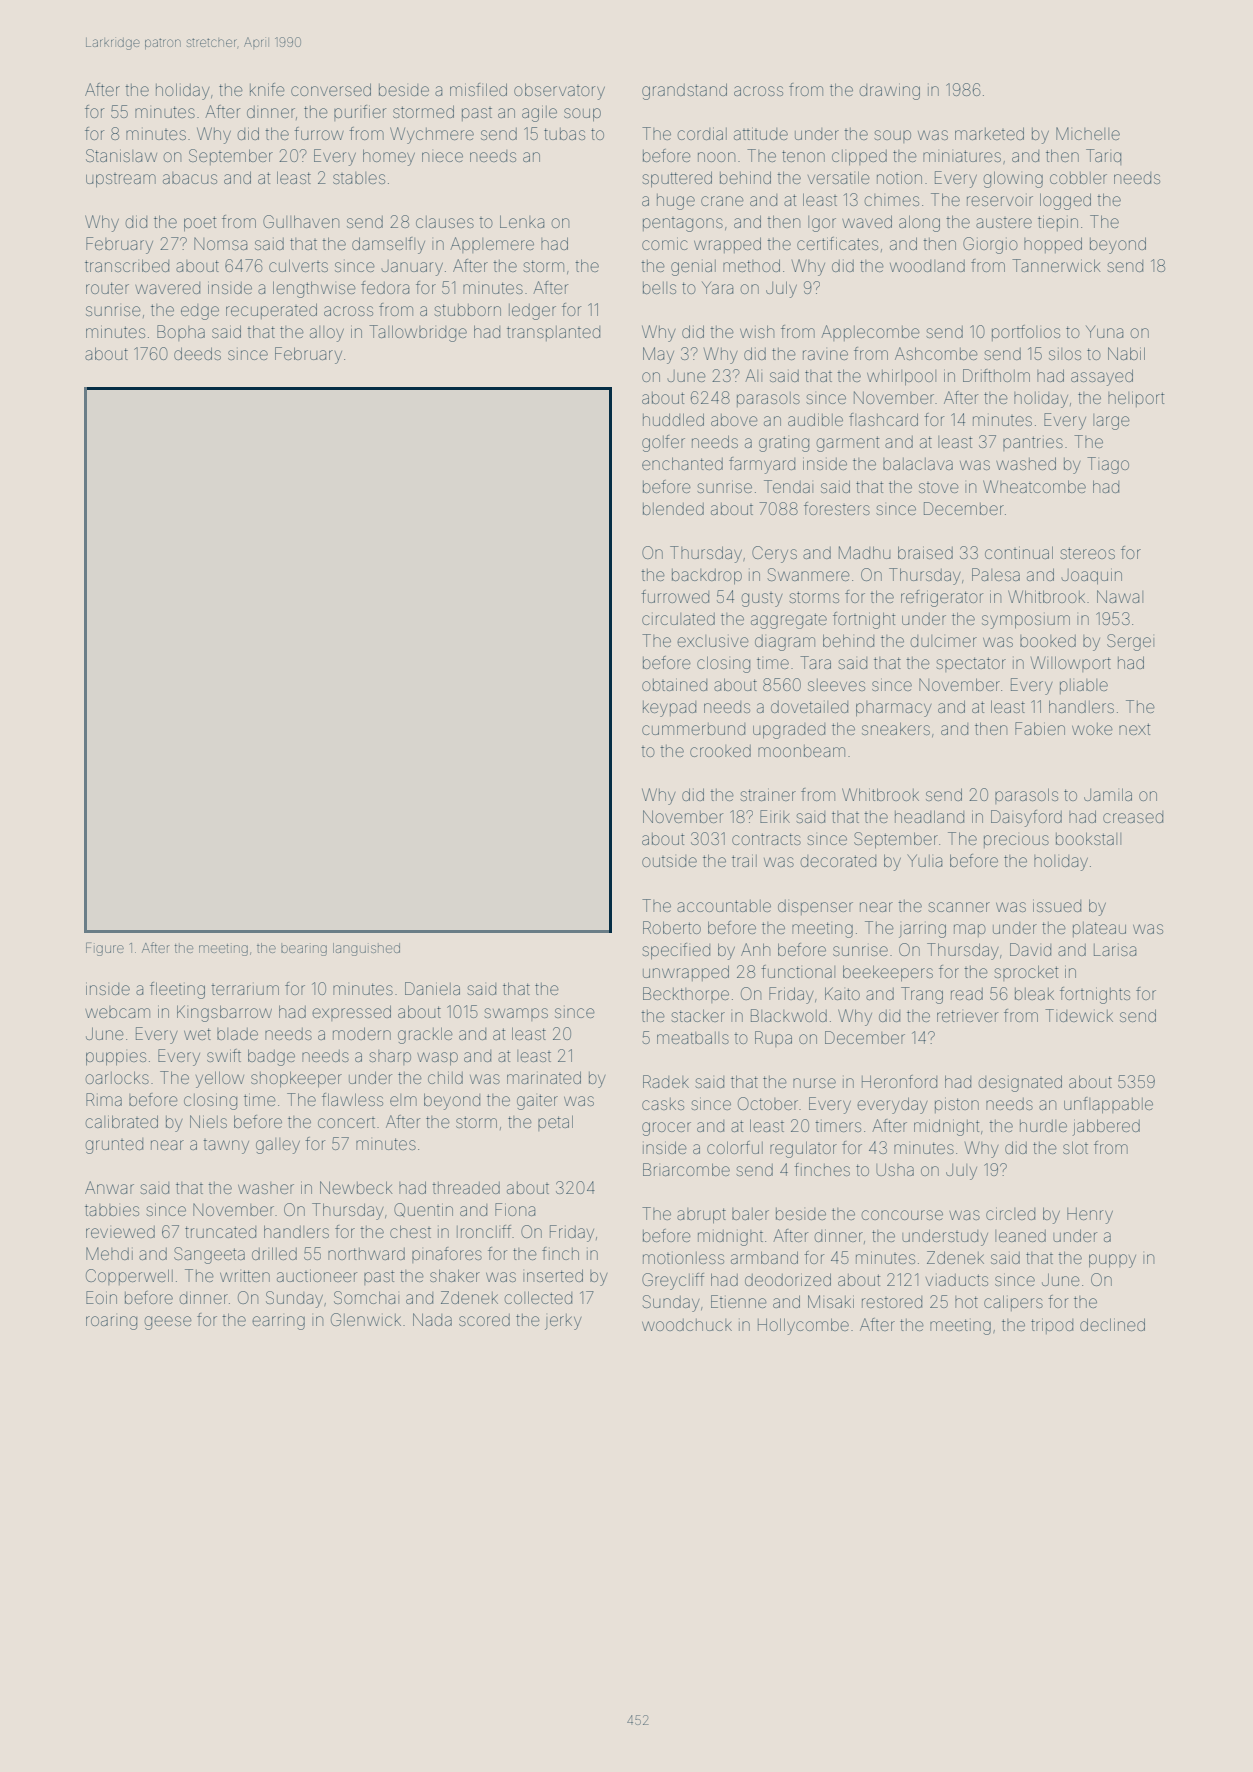 The image size is (1253, 1772). Describe the element at coordinates (669, 861) in the page. I see `outside` at that location.
